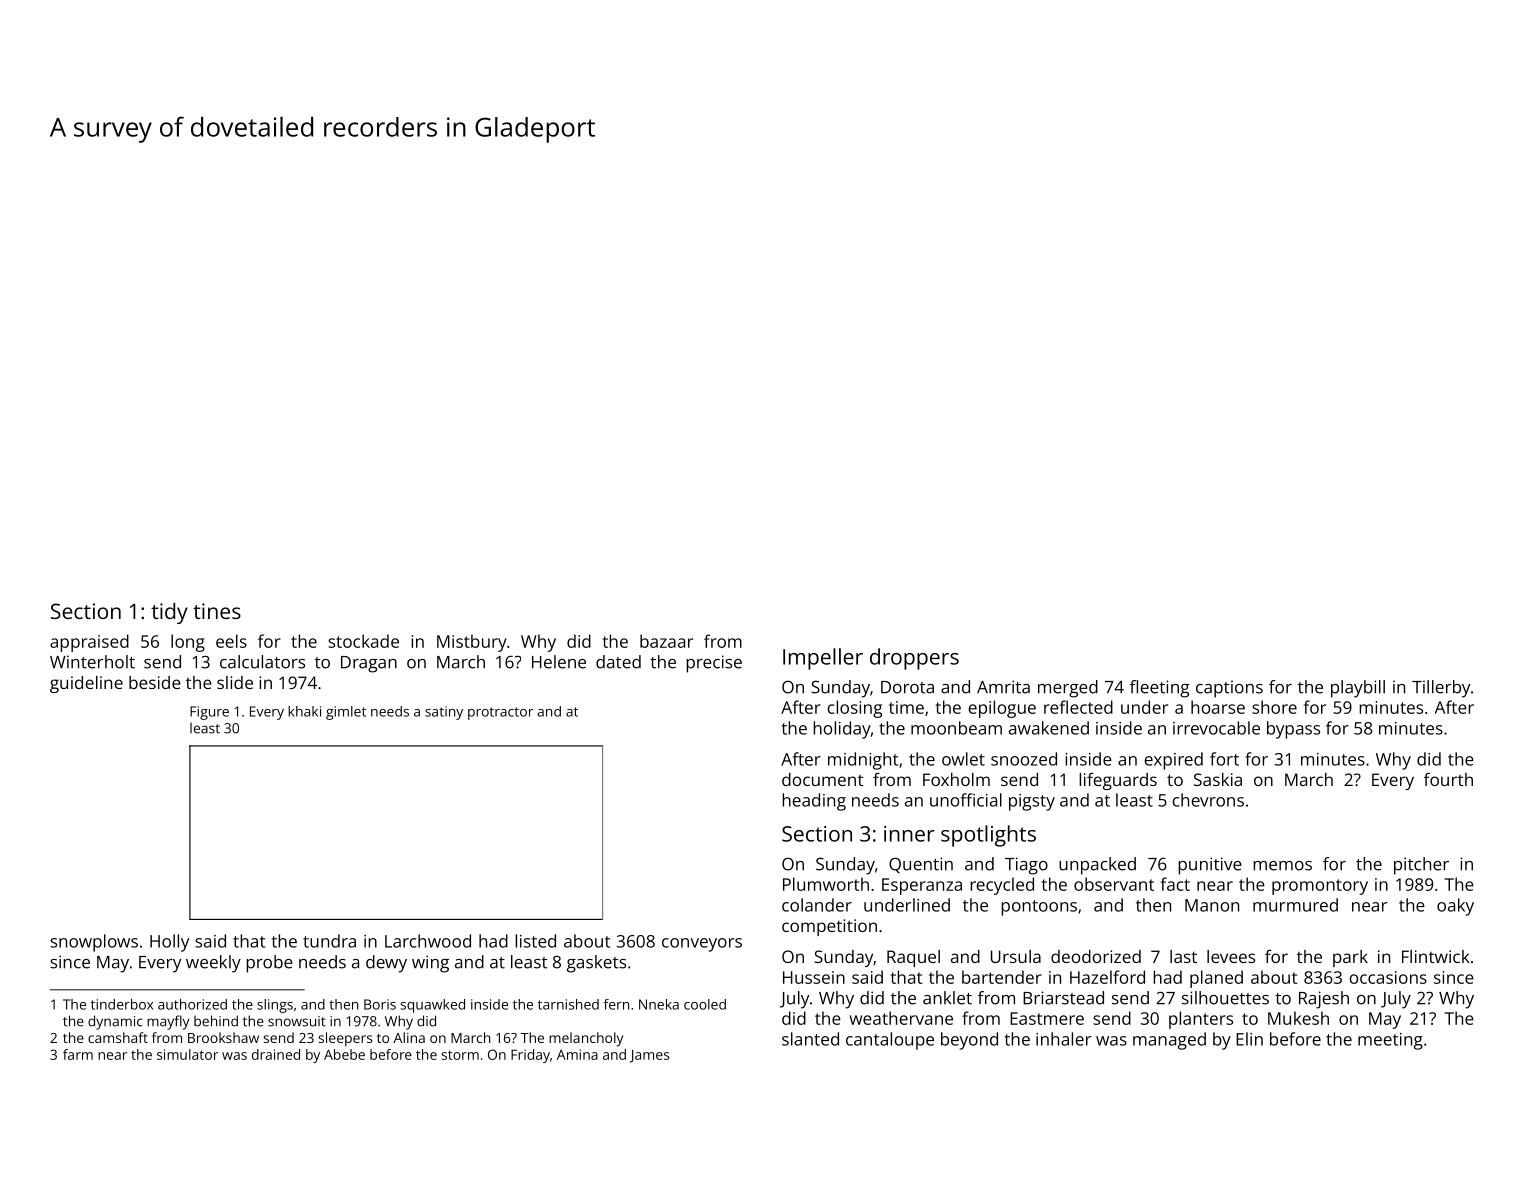  What do you see at coordinates (329, 941) in the screenshot?
I see `tundra` at bounding box center [329, 941].
